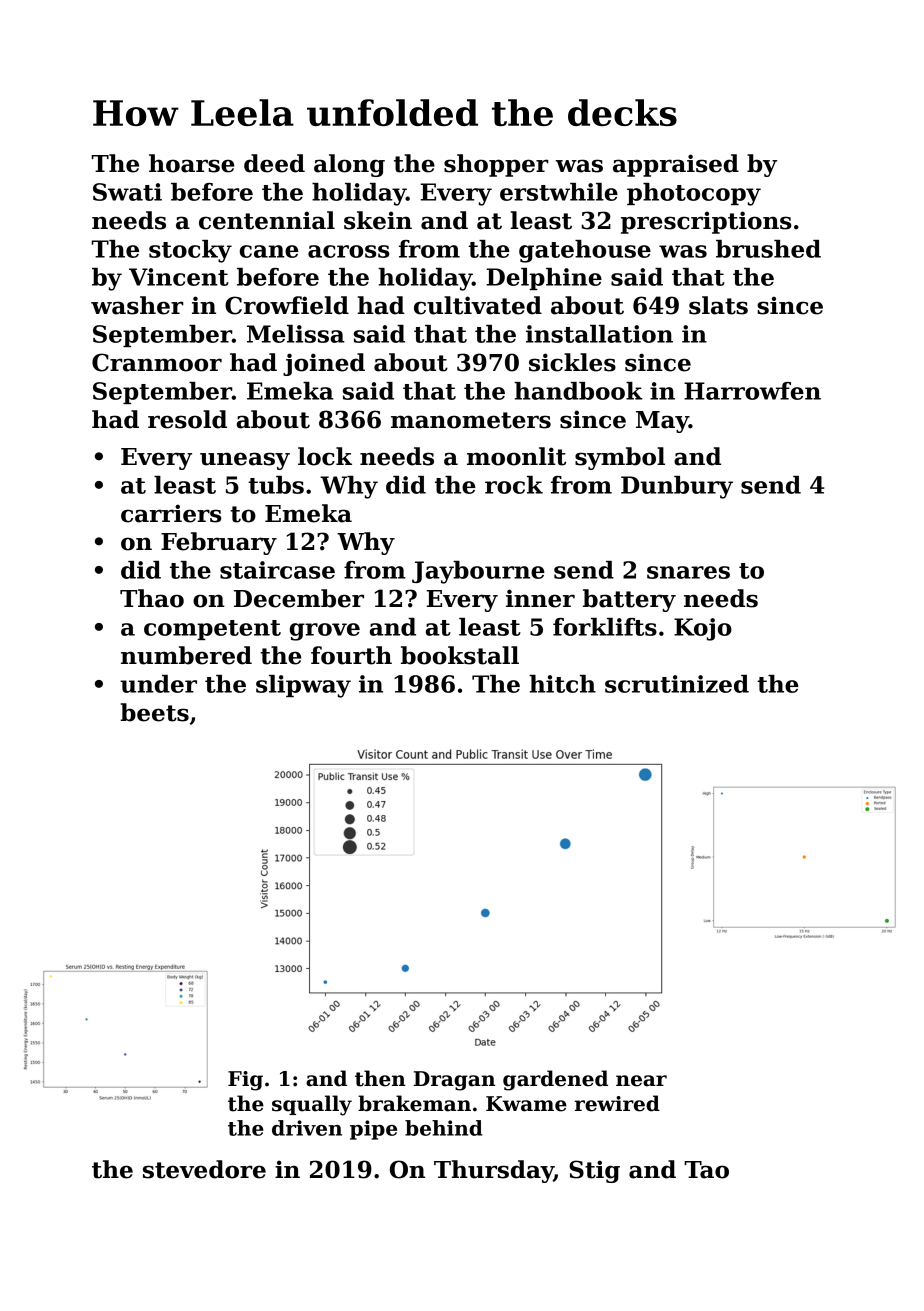 Image resolution: width=924 pixels, height=1311 pixels. What do you see at coordinates (559, 192) in the page?
I see `erstwhile` at bounding box center [559, 192].
